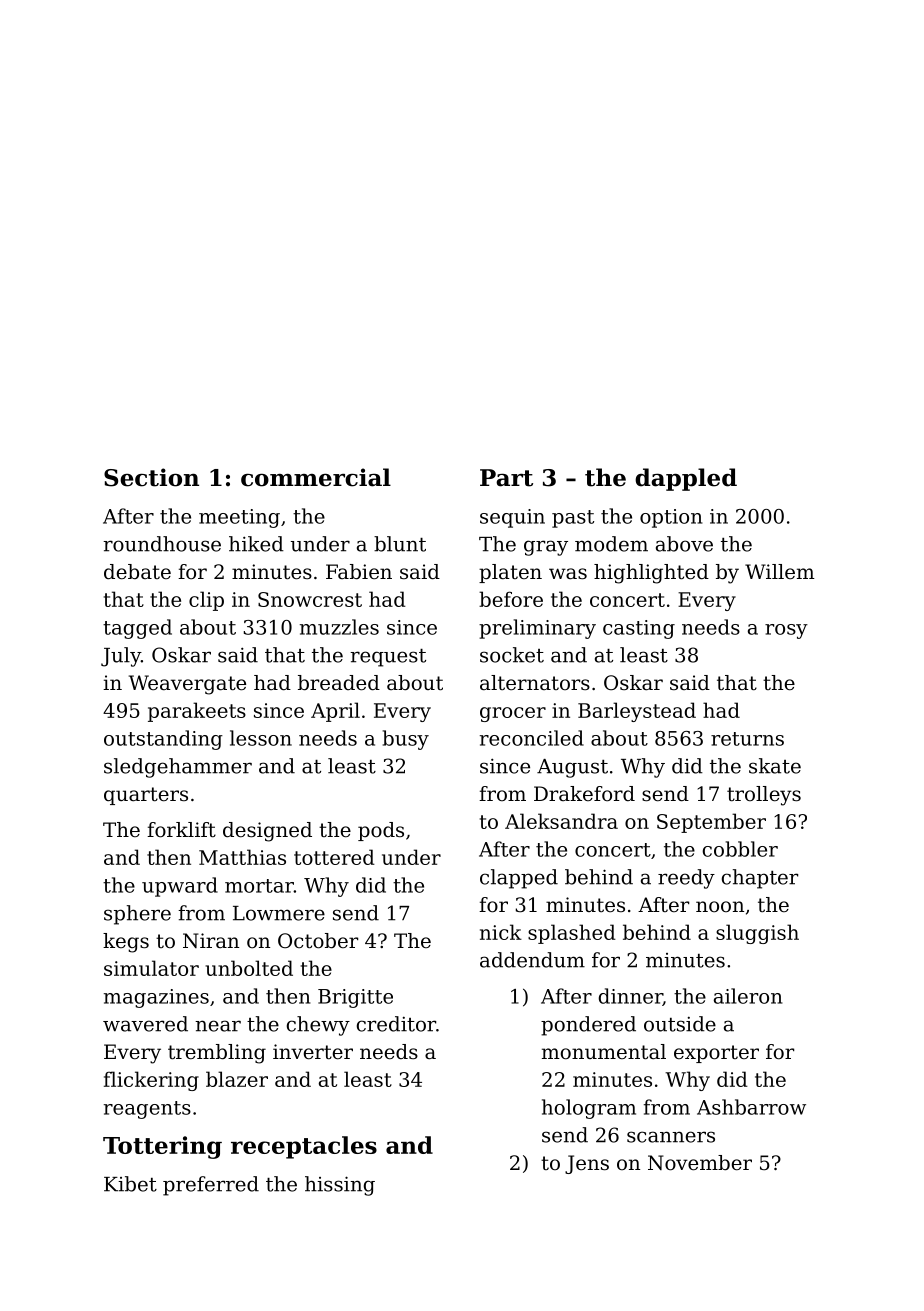 The image size is (924, 1311). What do you see at coordinates (396, 1024) in the screenshot?
I see `creditor` at bounding box center [396, 1024].
